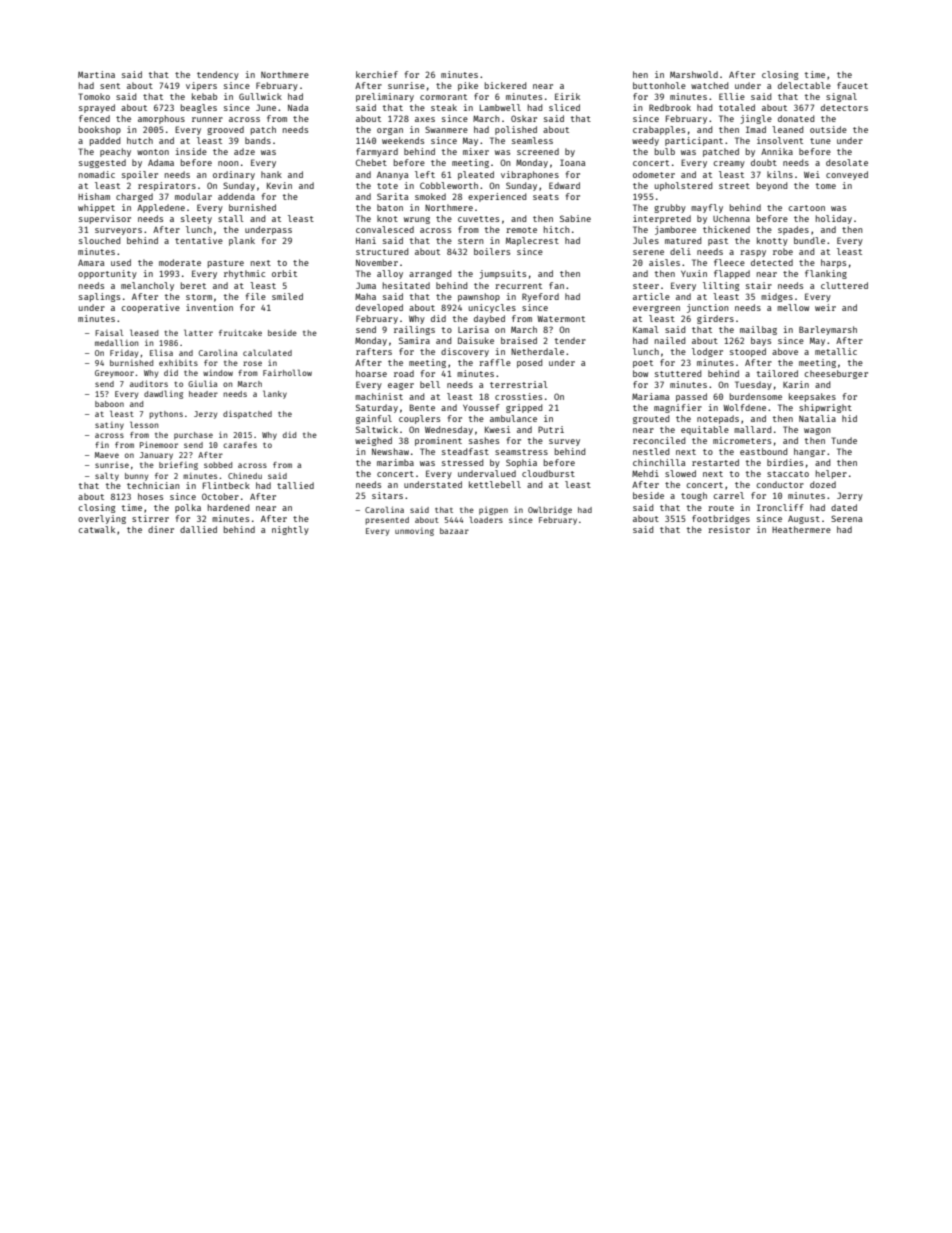 The height and width of the screenshot is (1233, 952). What do you see at coordinates (114, 374) in the screenshot?
I see `Greymoor` at bounding box center [114, 374].
